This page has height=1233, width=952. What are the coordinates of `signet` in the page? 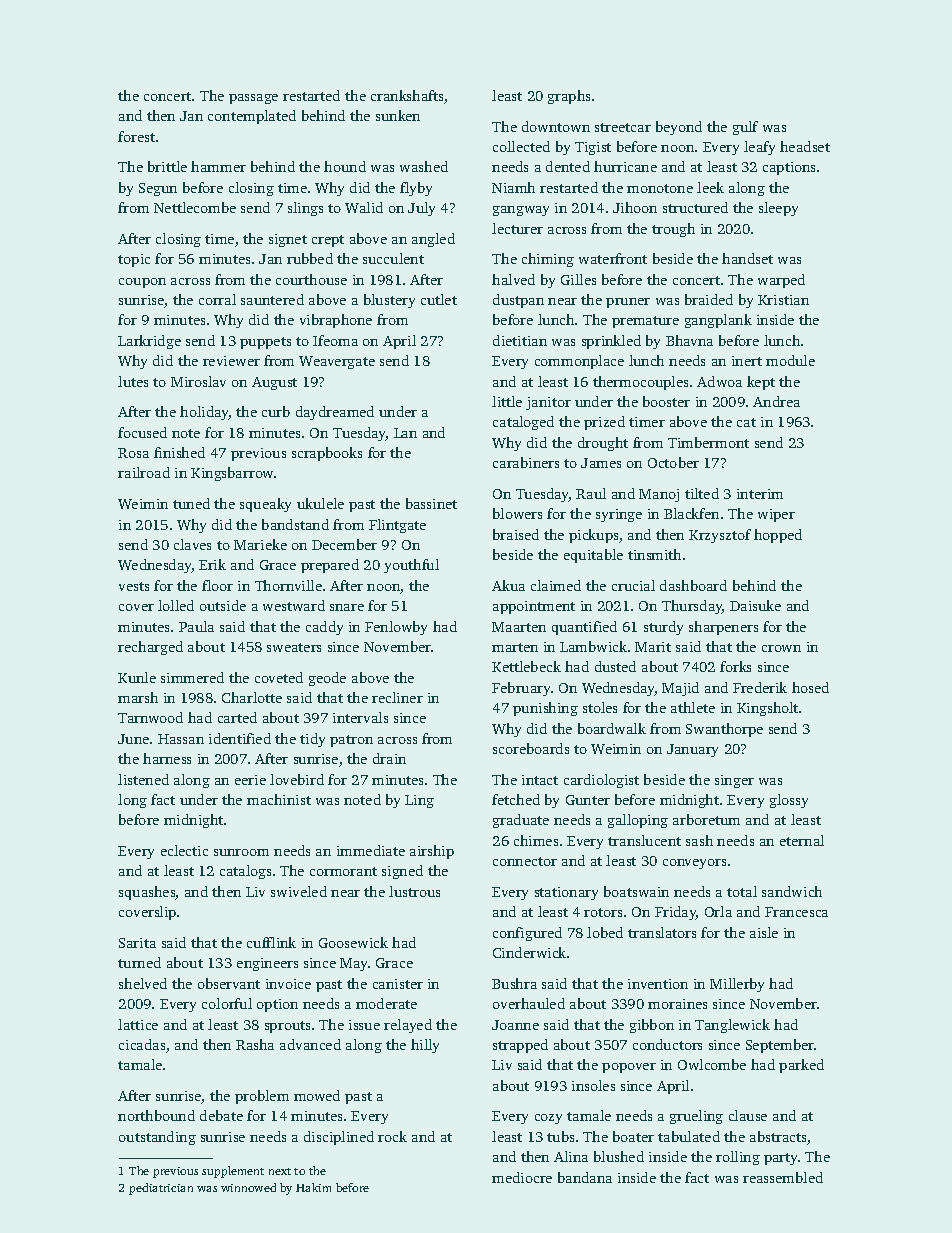 It's located at (288, 240).
